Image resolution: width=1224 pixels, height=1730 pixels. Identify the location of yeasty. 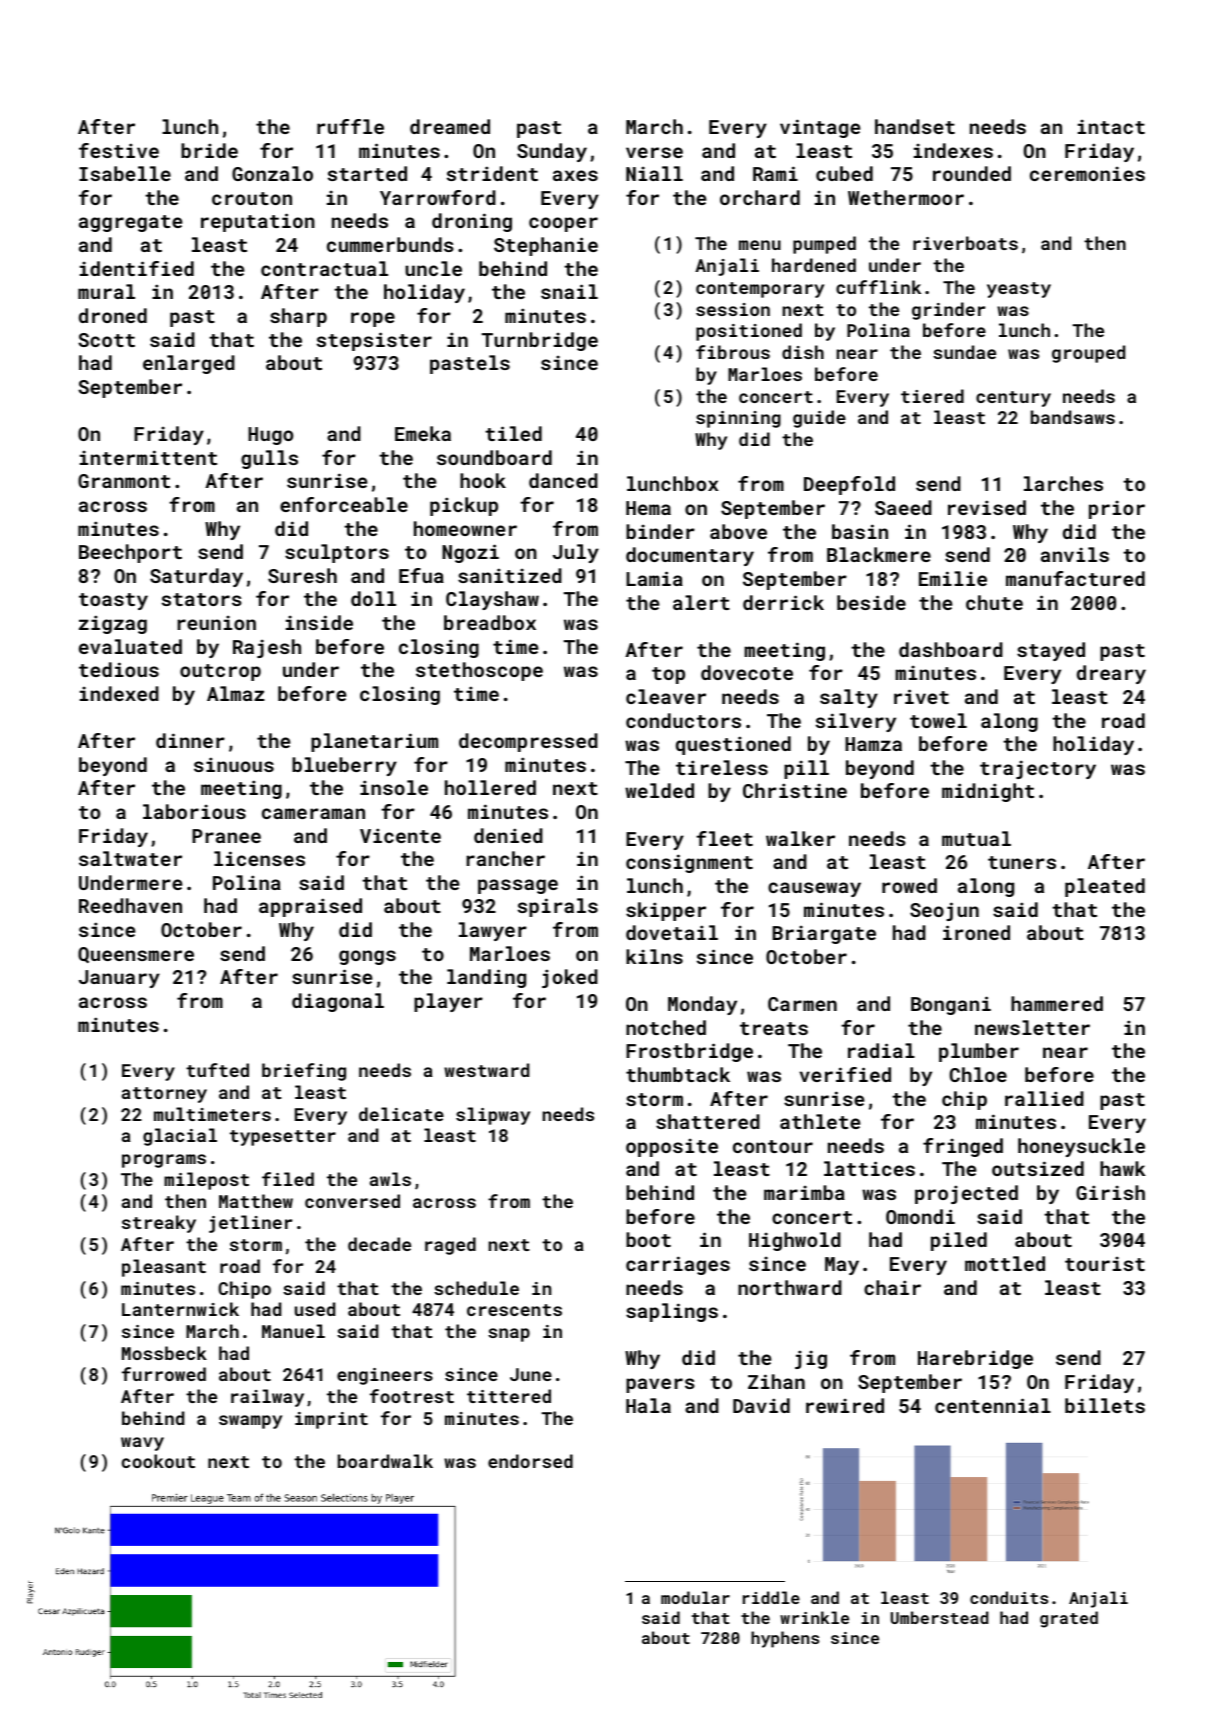
(1019, 290).
